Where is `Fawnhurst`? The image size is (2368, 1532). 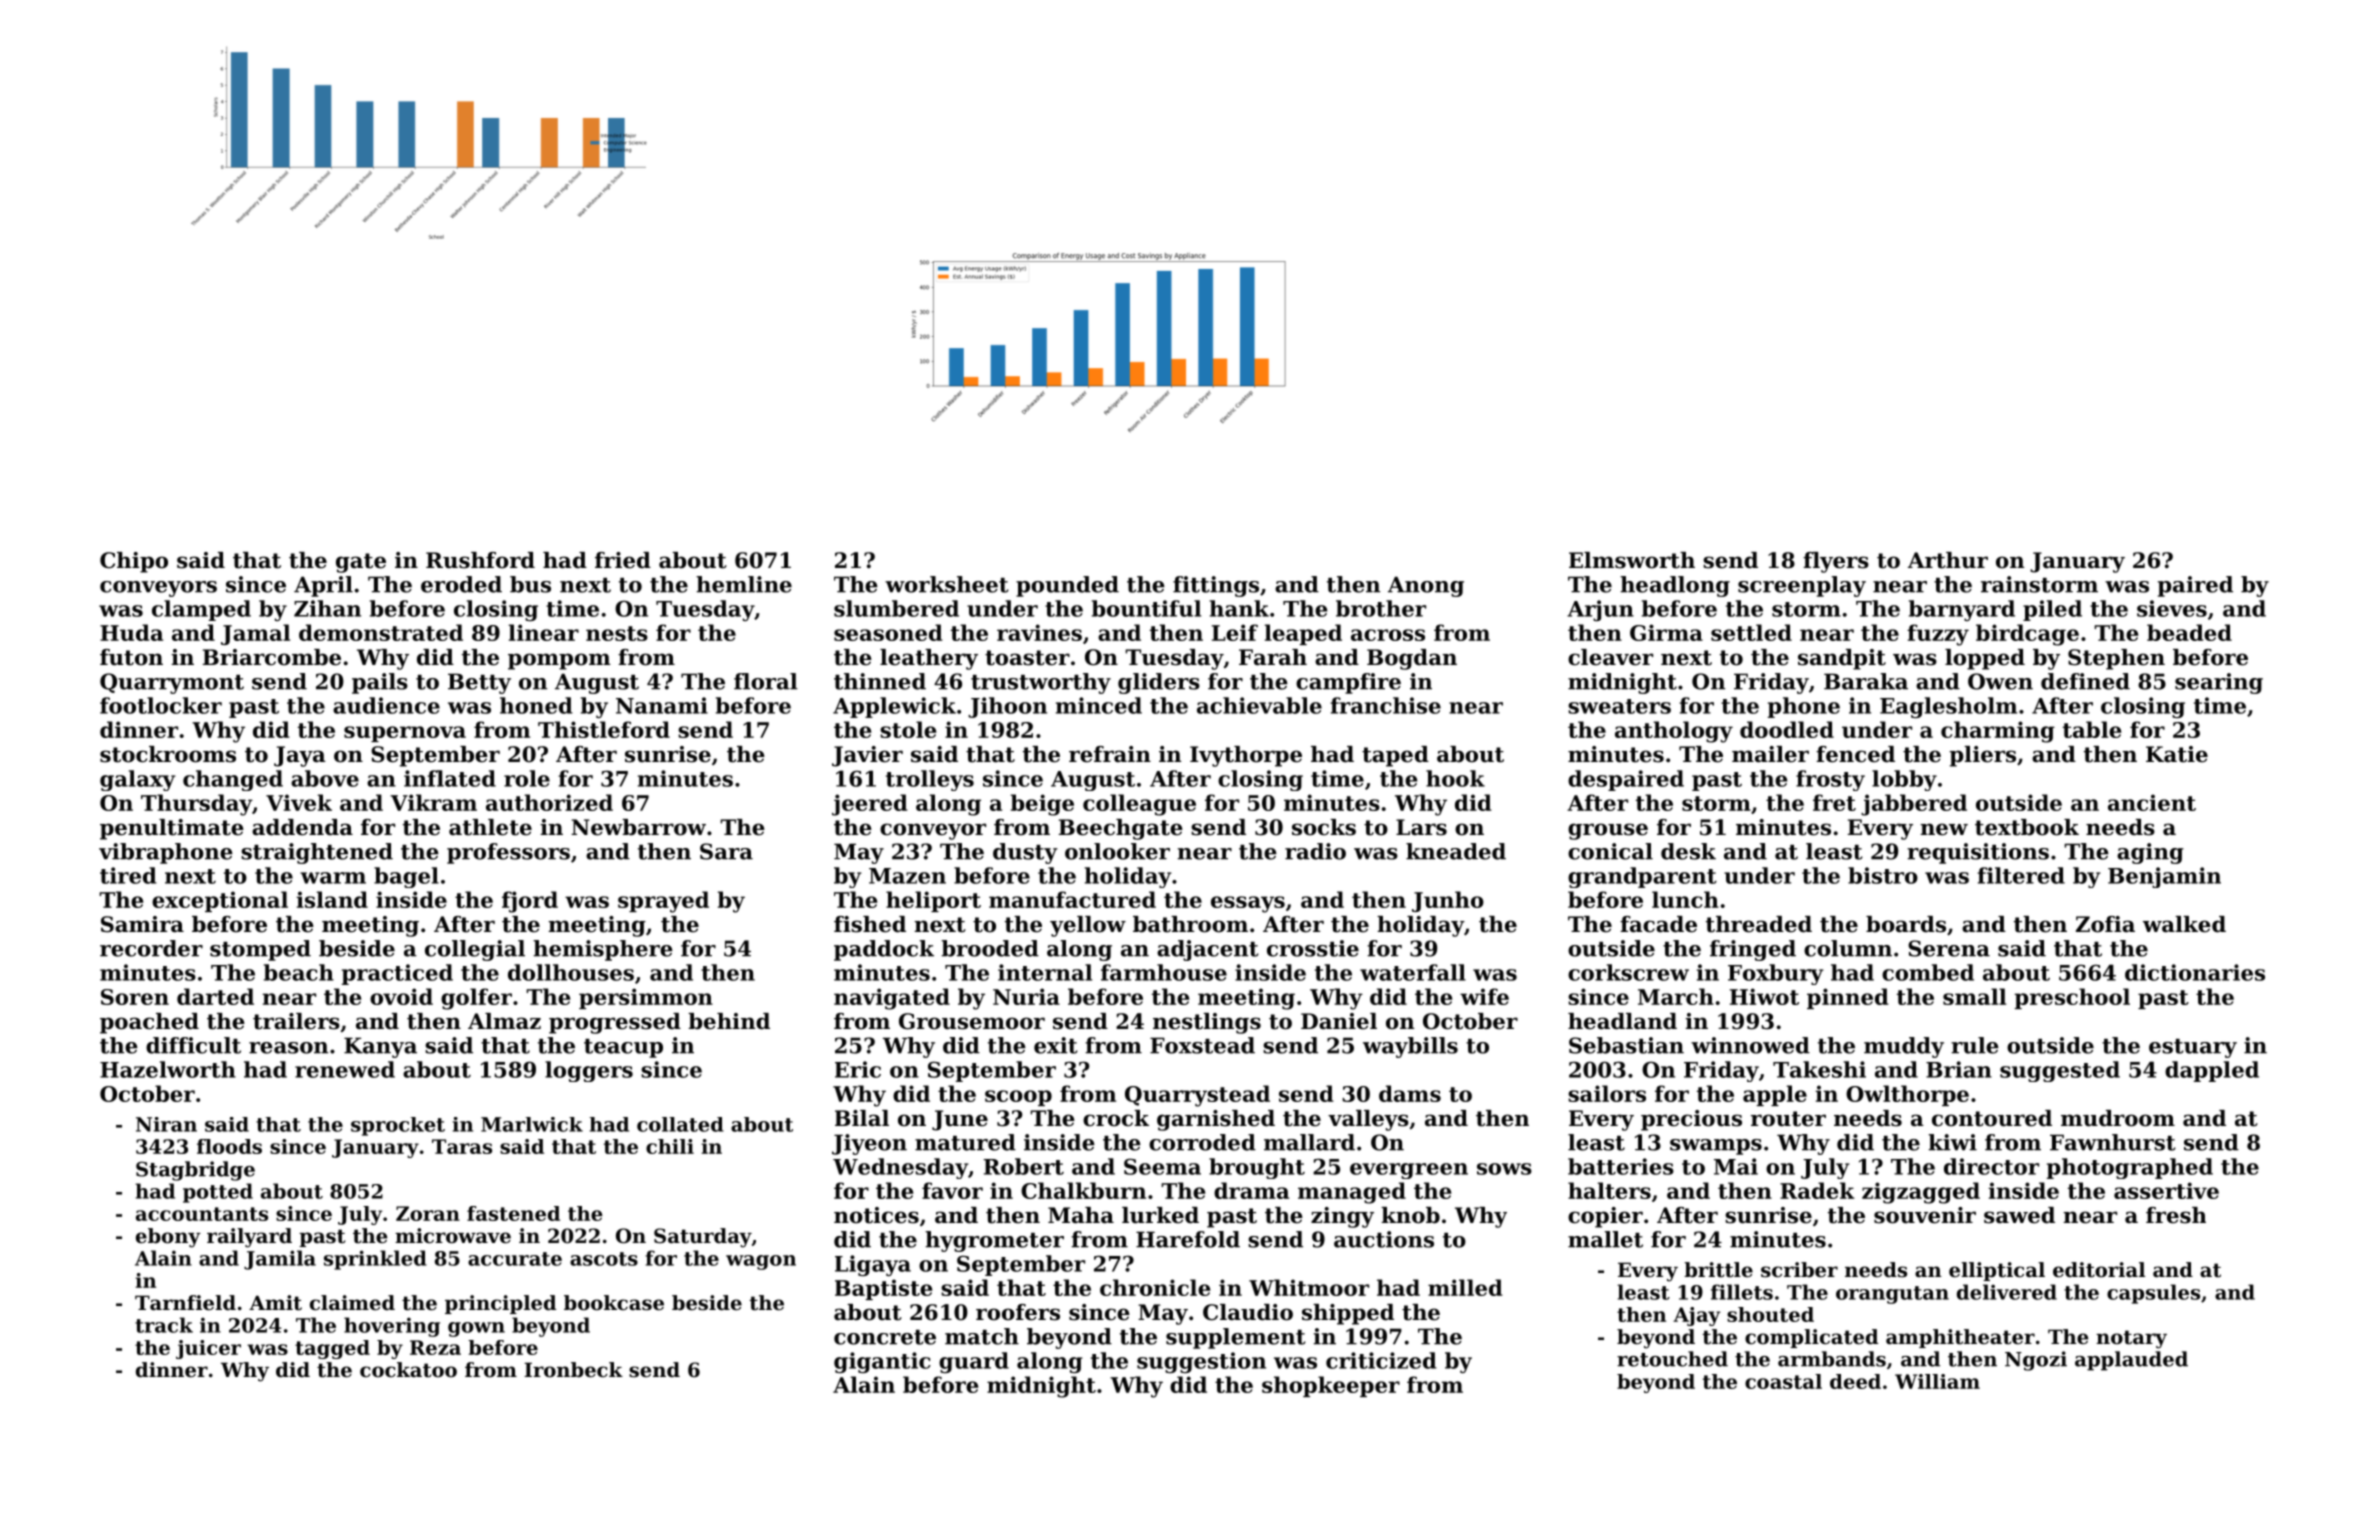
Fawnhurst is located at coordinates (2113, 1142).
